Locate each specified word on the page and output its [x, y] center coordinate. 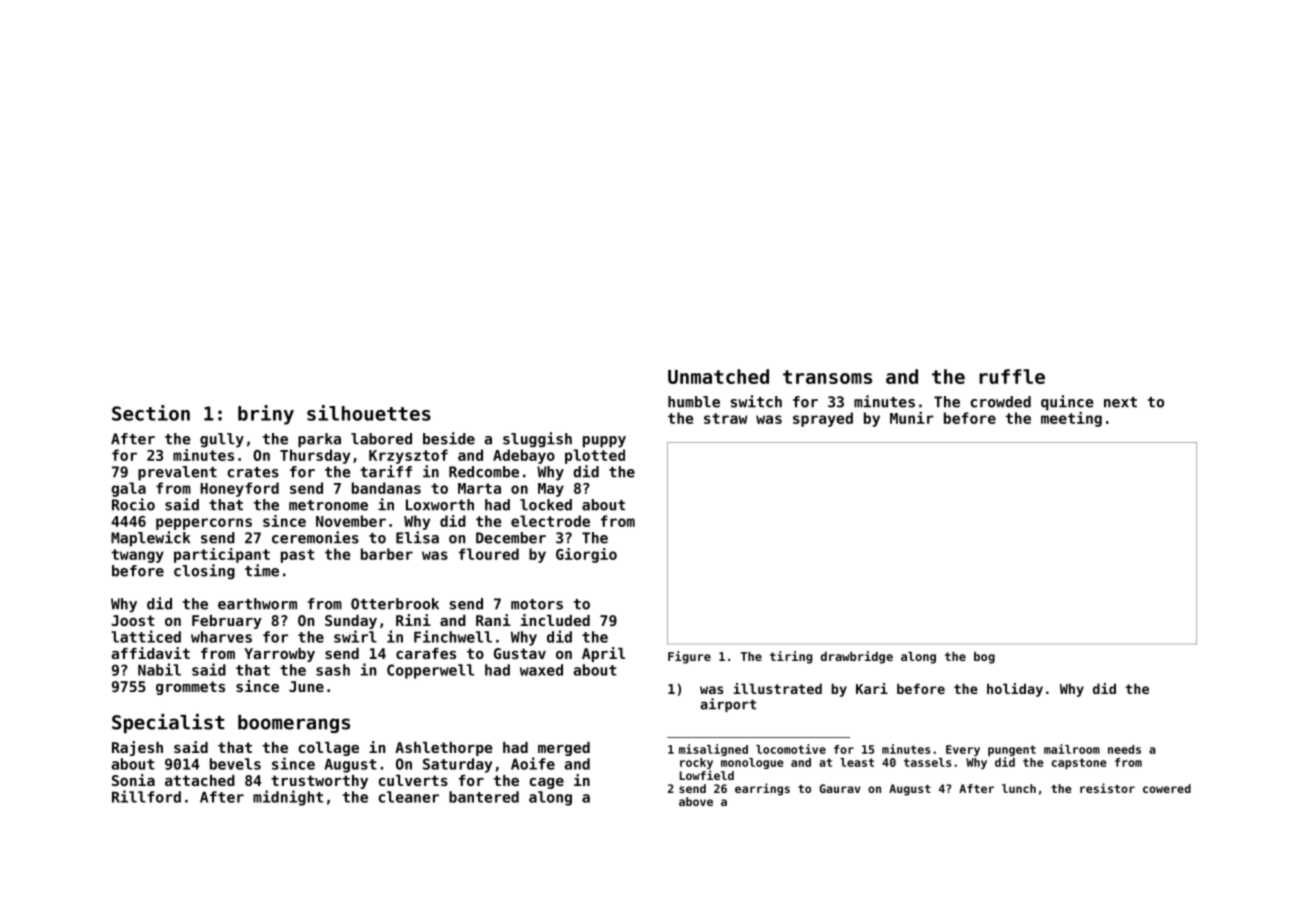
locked [546, 505]
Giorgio [586, 555]
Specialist [168, 723]
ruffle [1012, 376]
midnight [288, 798]
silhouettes [369, 413]
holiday [1015, 690]
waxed [541, 670]
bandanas [386, 488]
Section [151, 413]
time [262, 570]
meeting [1071, 419]
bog [984, 658]
